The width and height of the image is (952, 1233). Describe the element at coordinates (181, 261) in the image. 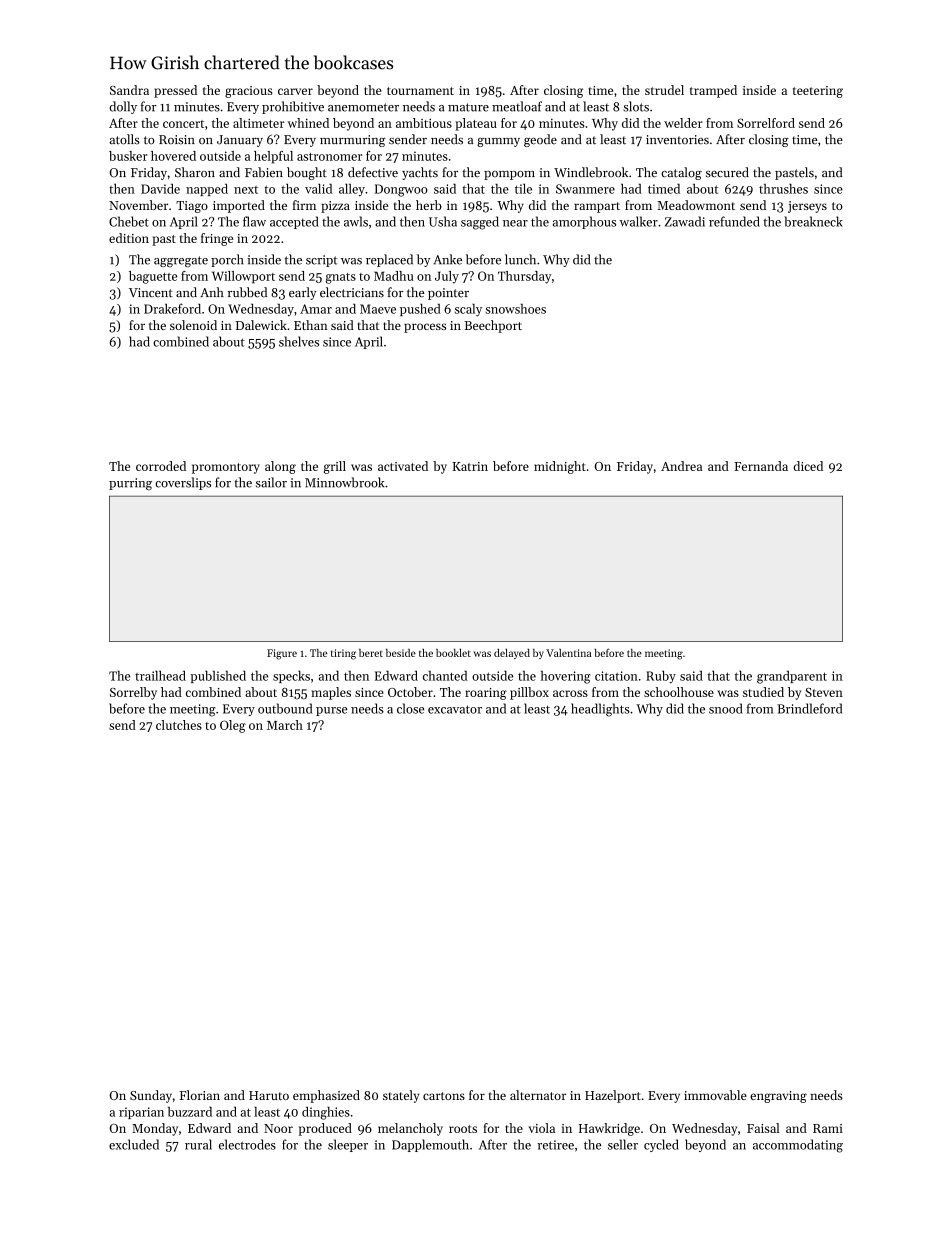

I see `aggregate` at that location.
